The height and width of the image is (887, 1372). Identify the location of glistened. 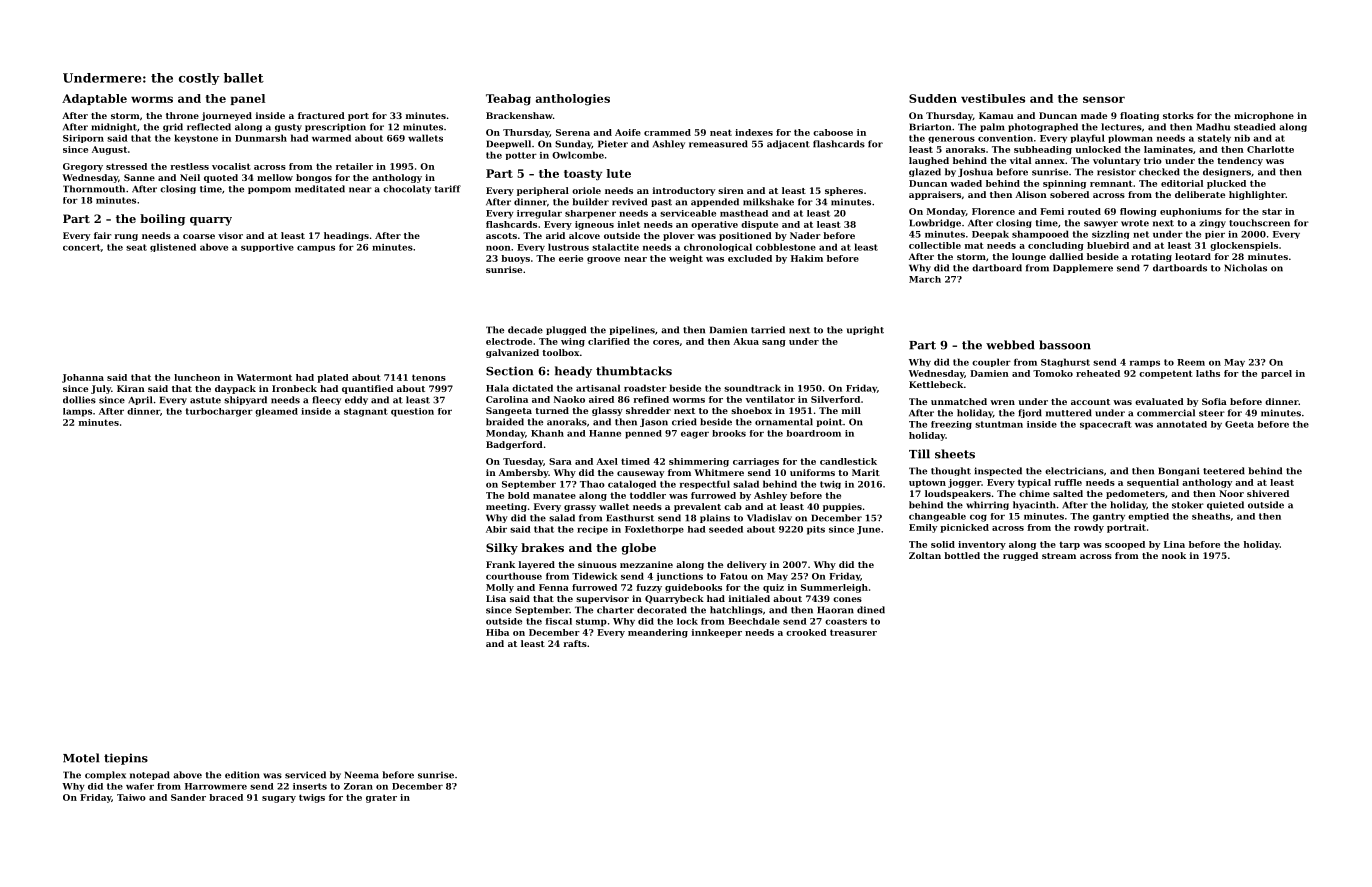
(173, 247).
